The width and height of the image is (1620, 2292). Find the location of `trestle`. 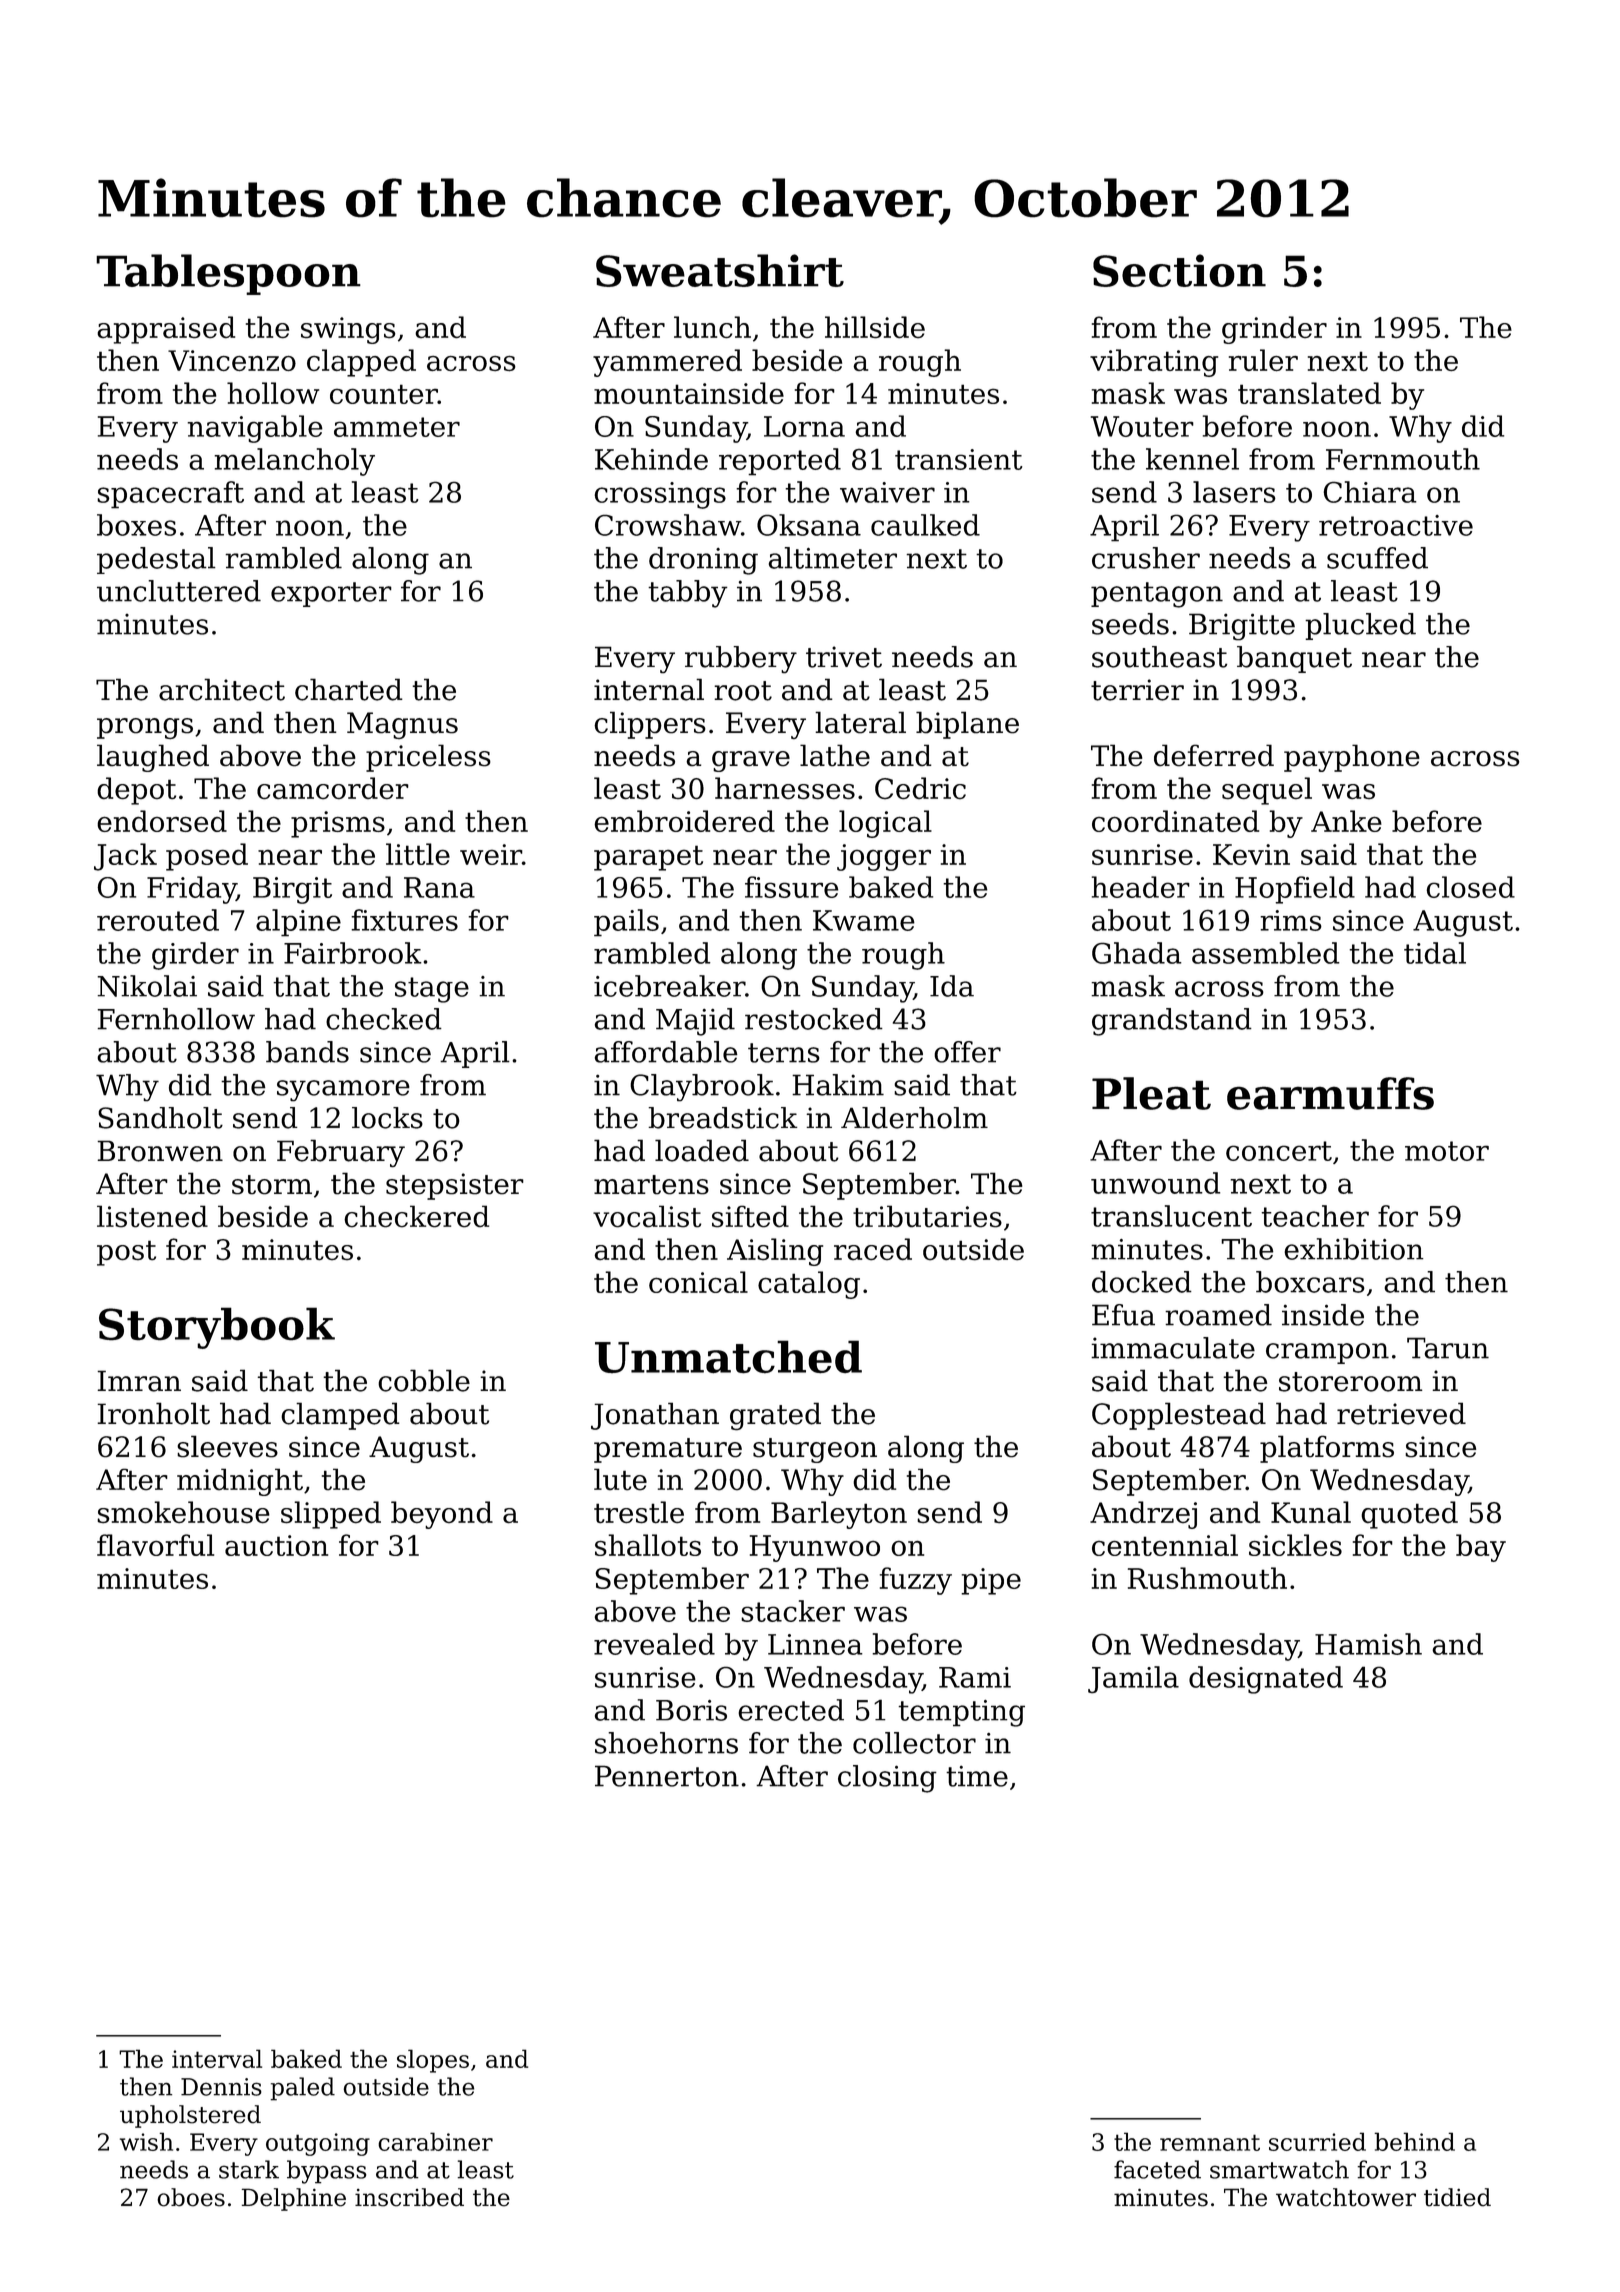

trestle is located at coordinates (639, 1512).
